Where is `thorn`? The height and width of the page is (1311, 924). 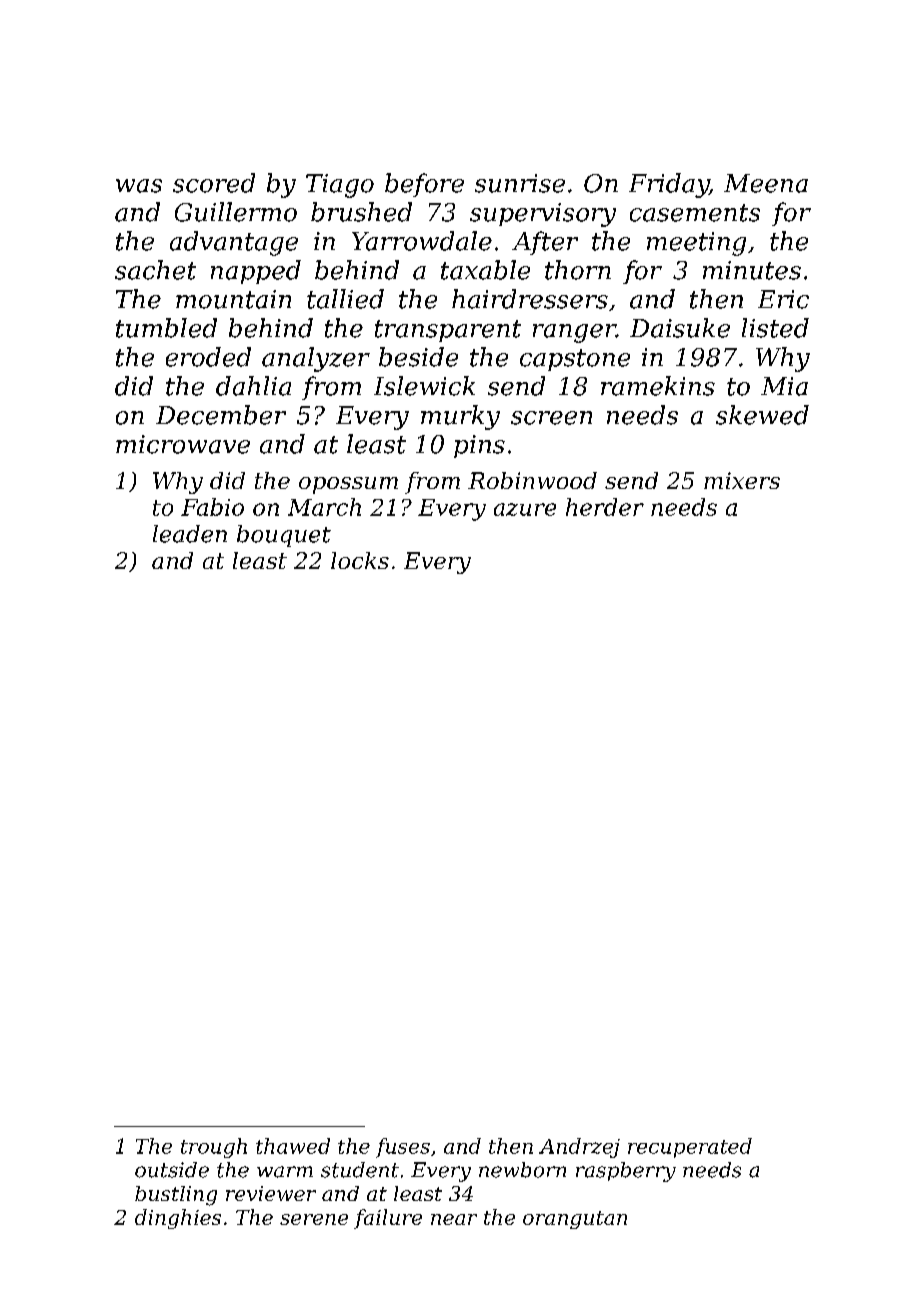 thorn is located at coordinates (578, 270).
